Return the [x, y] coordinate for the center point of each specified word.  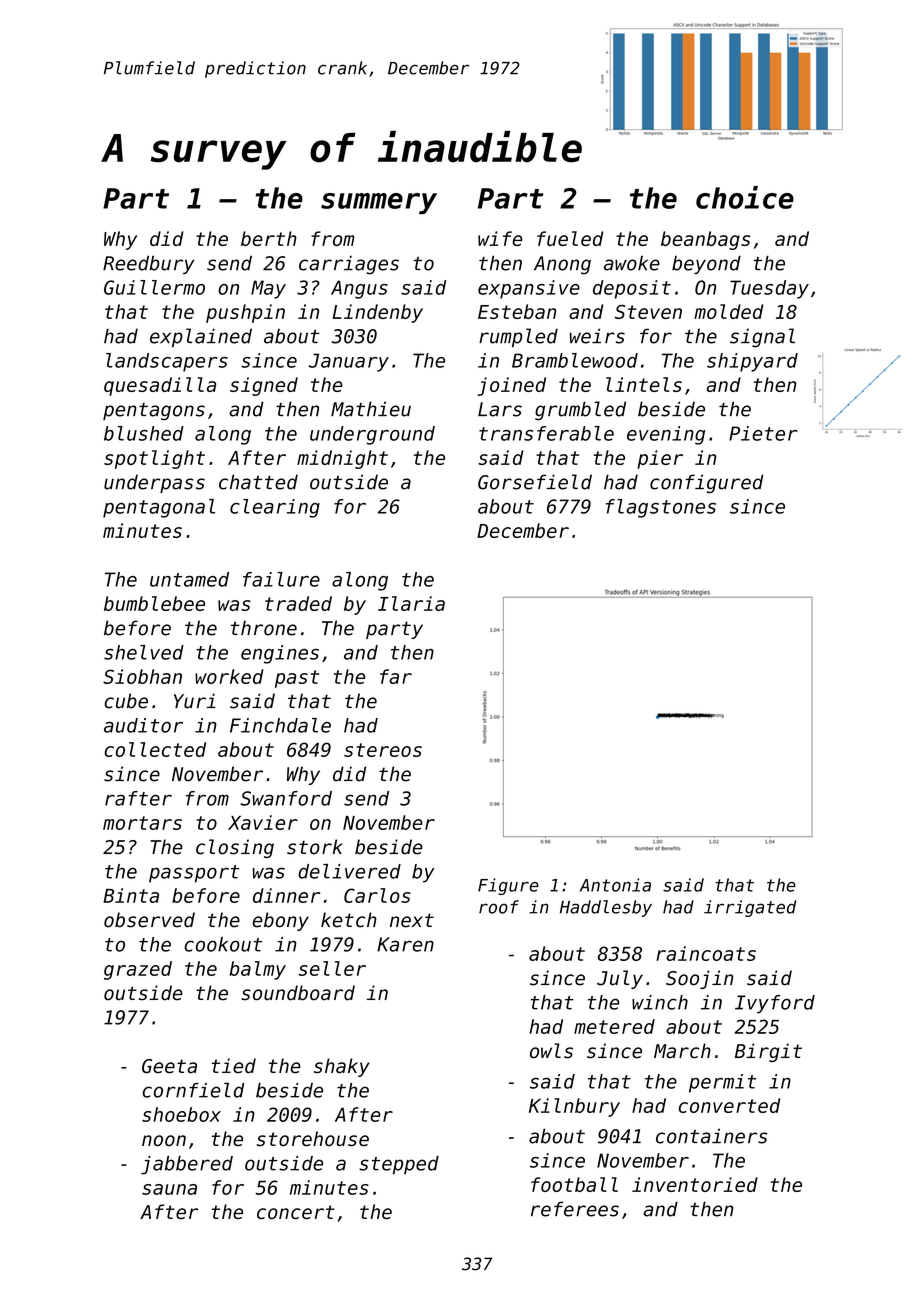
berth [269, 238]
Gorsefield [535, 482]
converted [729, 1105]
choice [745, 197]
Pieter [763, 433]
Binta [131, 895]
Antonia [615, 885]
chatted [258, 482]
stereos [383, 750]
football [574, 1184]
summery [379, 203]
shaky [342, 1067]
